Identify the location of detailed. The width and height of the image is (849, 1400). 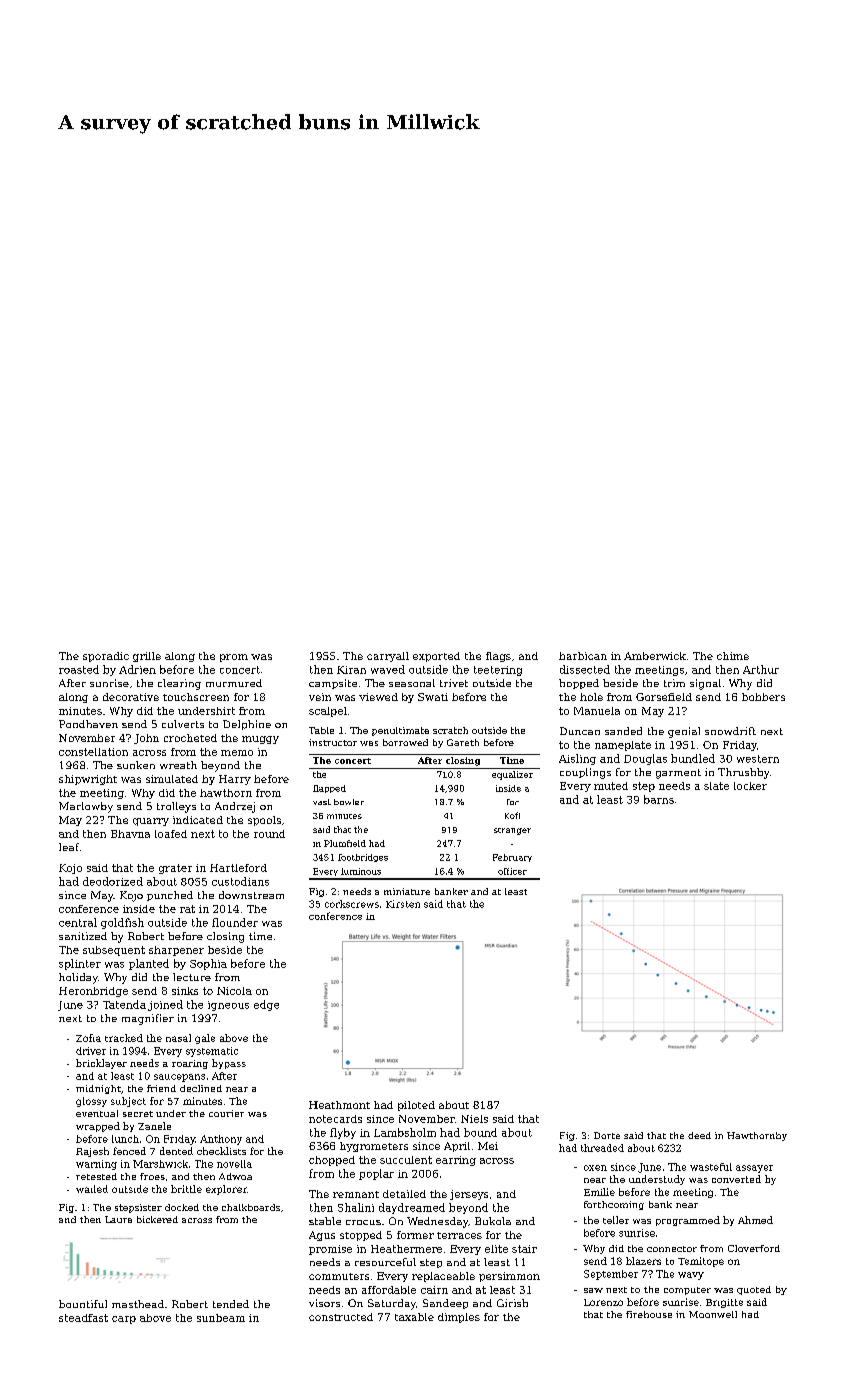
(404, 1194).
